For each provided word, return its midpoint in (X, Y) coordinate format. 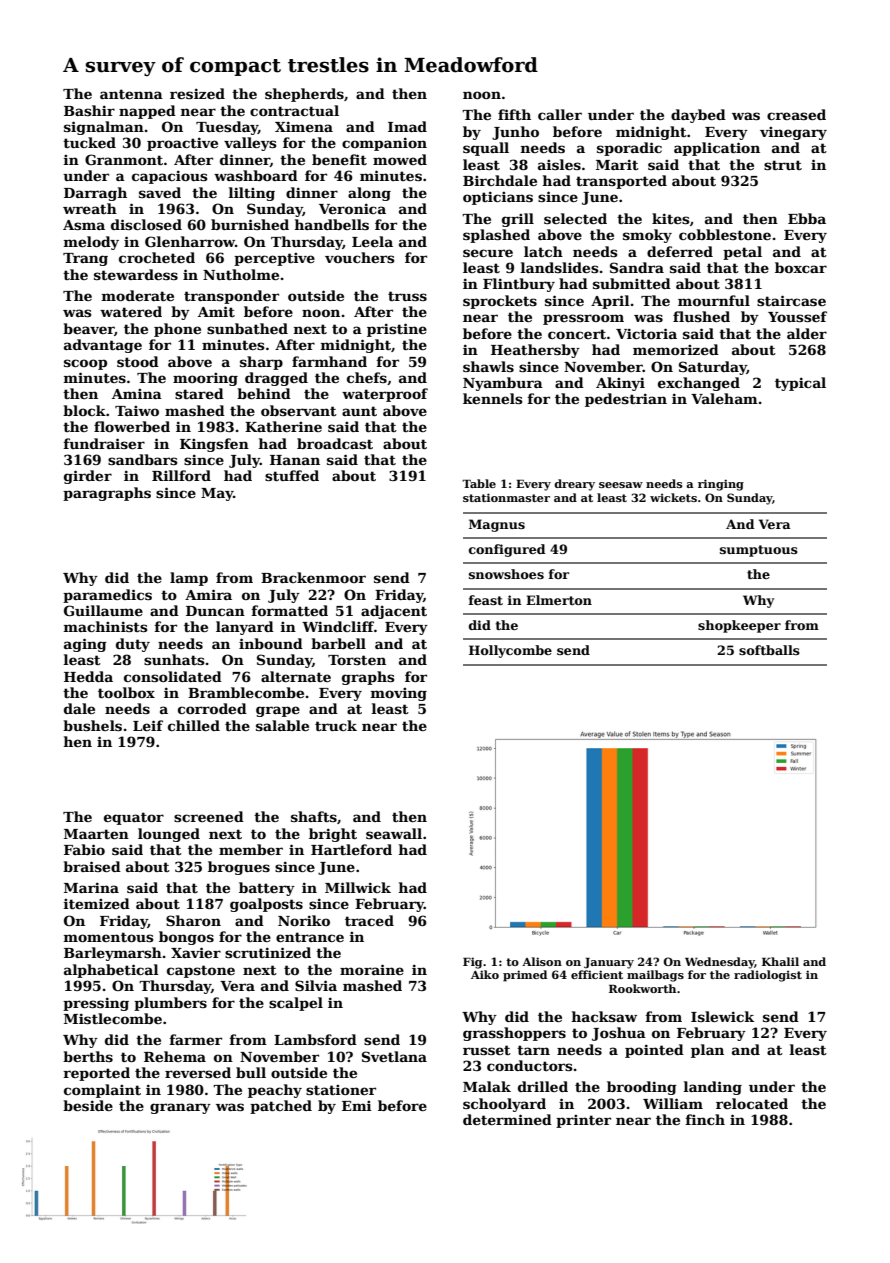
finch (705, 1119)
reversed (198, 1072)
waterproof (385, 395)
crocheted (157, 257)
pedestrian (626, 400)
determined (507, 1119)
